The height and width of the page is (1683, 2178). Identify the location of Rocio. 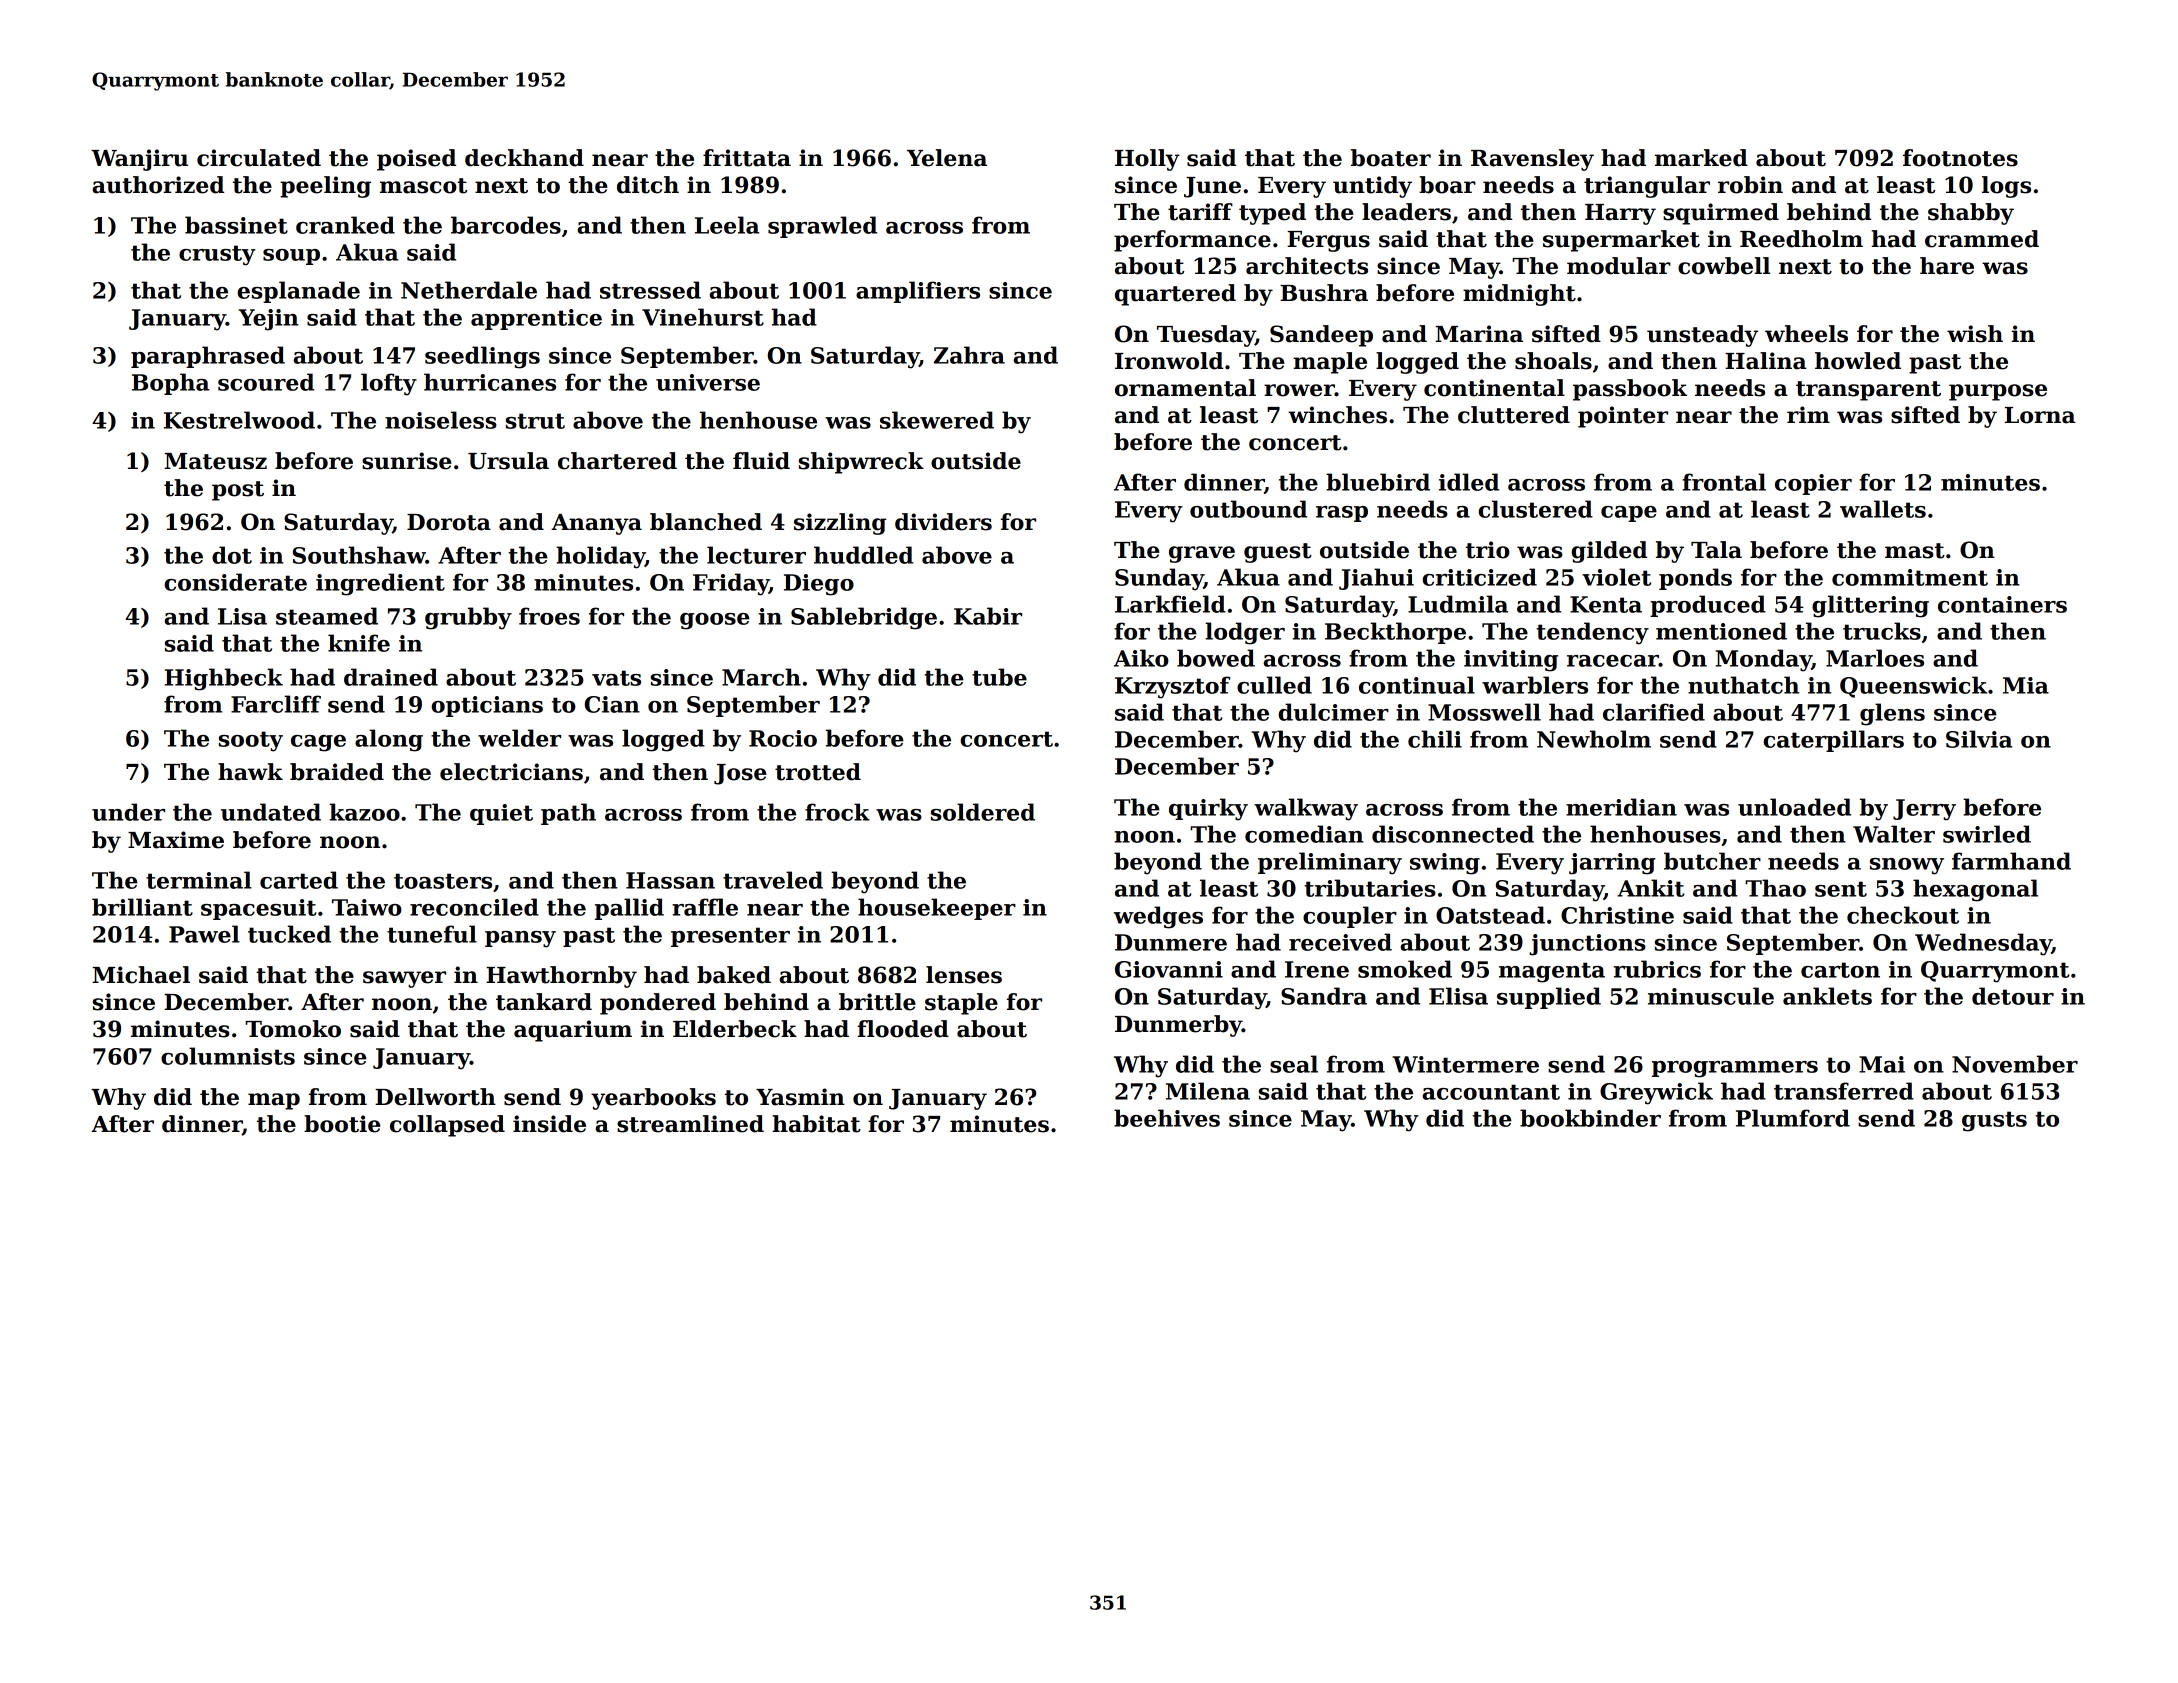
(783, 738).
